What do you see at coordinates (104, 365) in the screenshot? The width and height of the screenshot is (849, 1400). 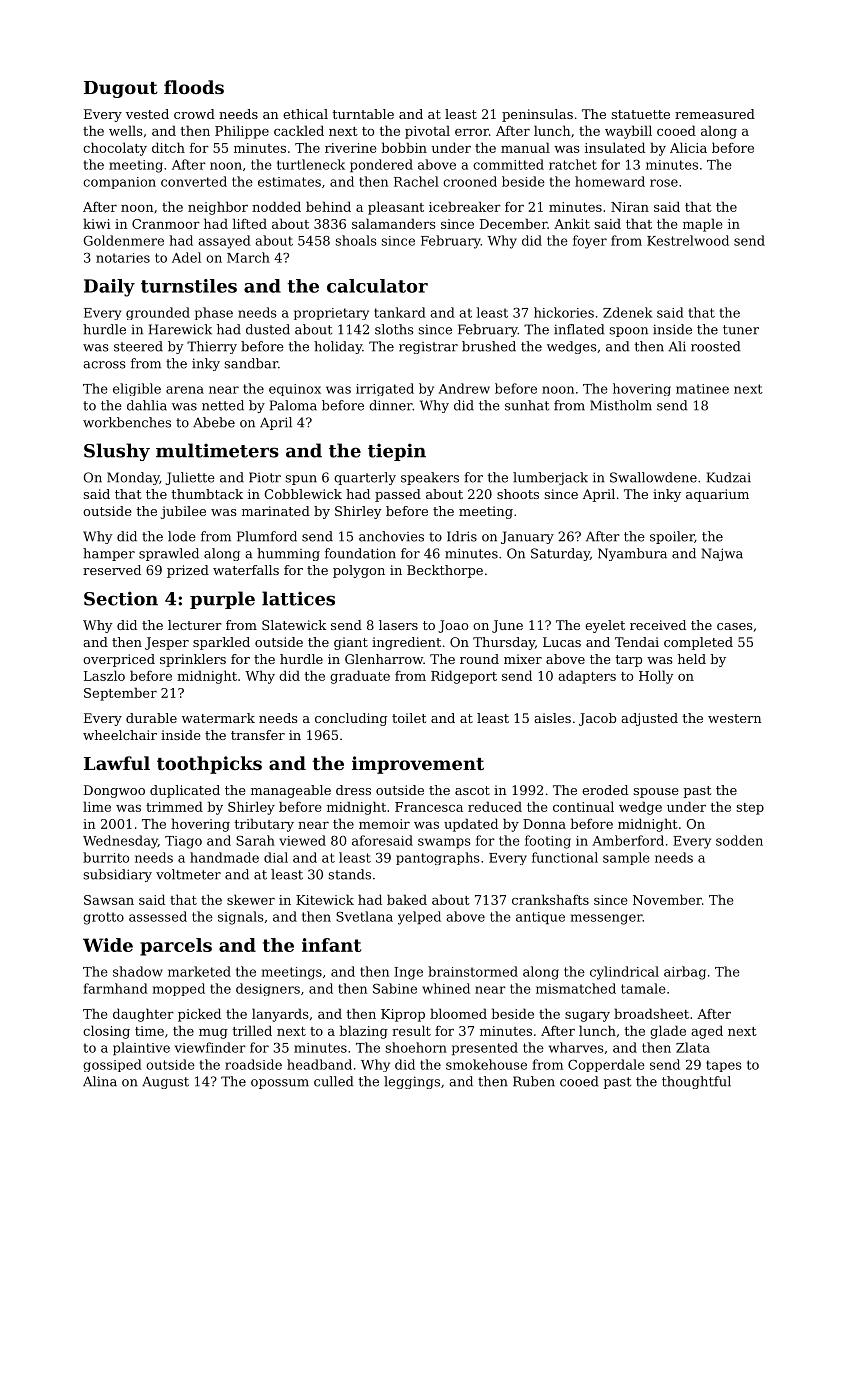 I see `across` at bounding box center [104, 365].
